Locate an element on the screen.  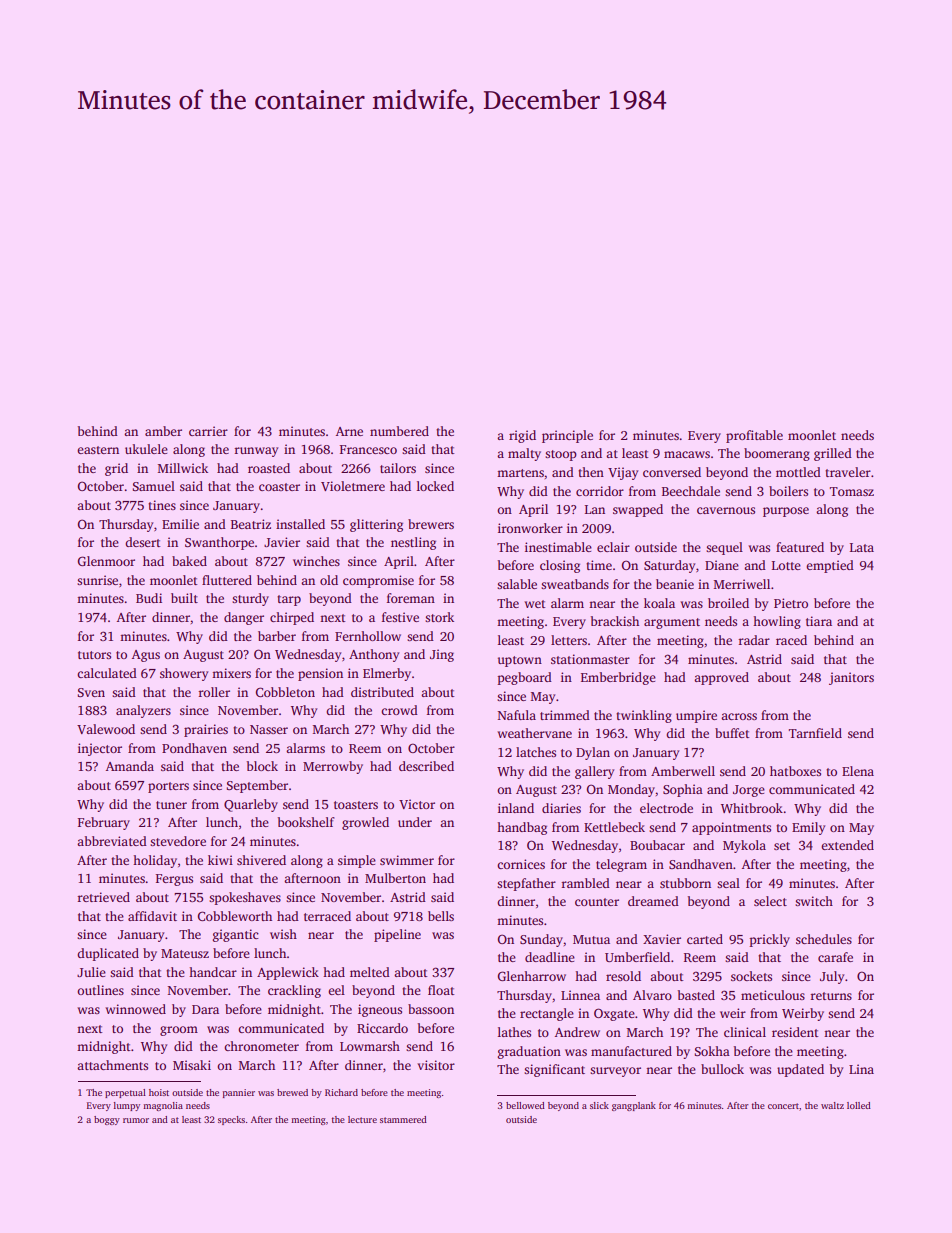
hoist is located at coordinates (159, 1092).
